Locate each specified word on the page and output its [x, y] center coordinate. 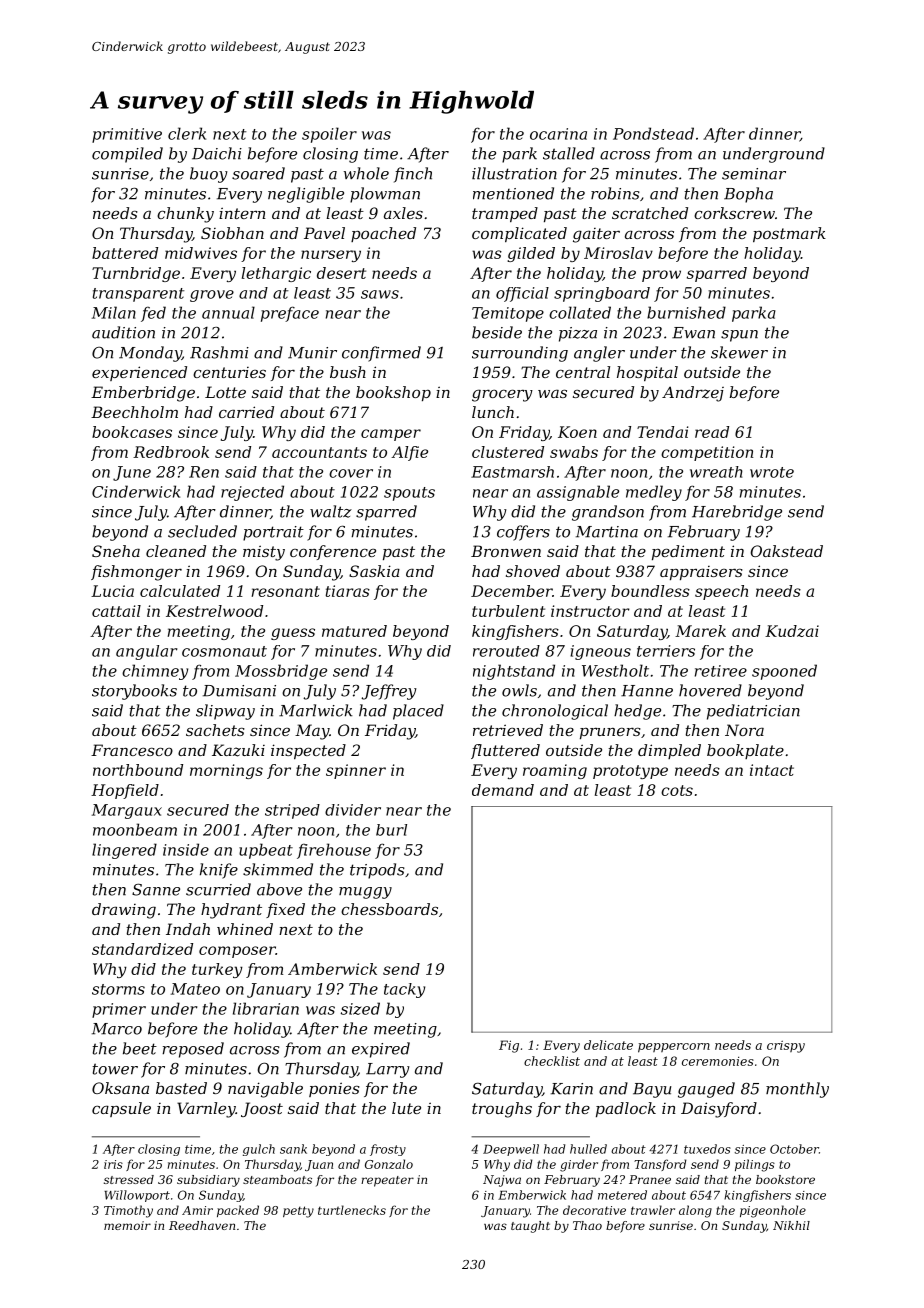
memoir [127, 1225]
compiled [127, 155]
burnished [686, 312]
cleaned [176, 551]
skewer [739, 352]
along [695, 1211]
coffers [523, 533]
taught [530, 1227]
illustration [514, 173]
